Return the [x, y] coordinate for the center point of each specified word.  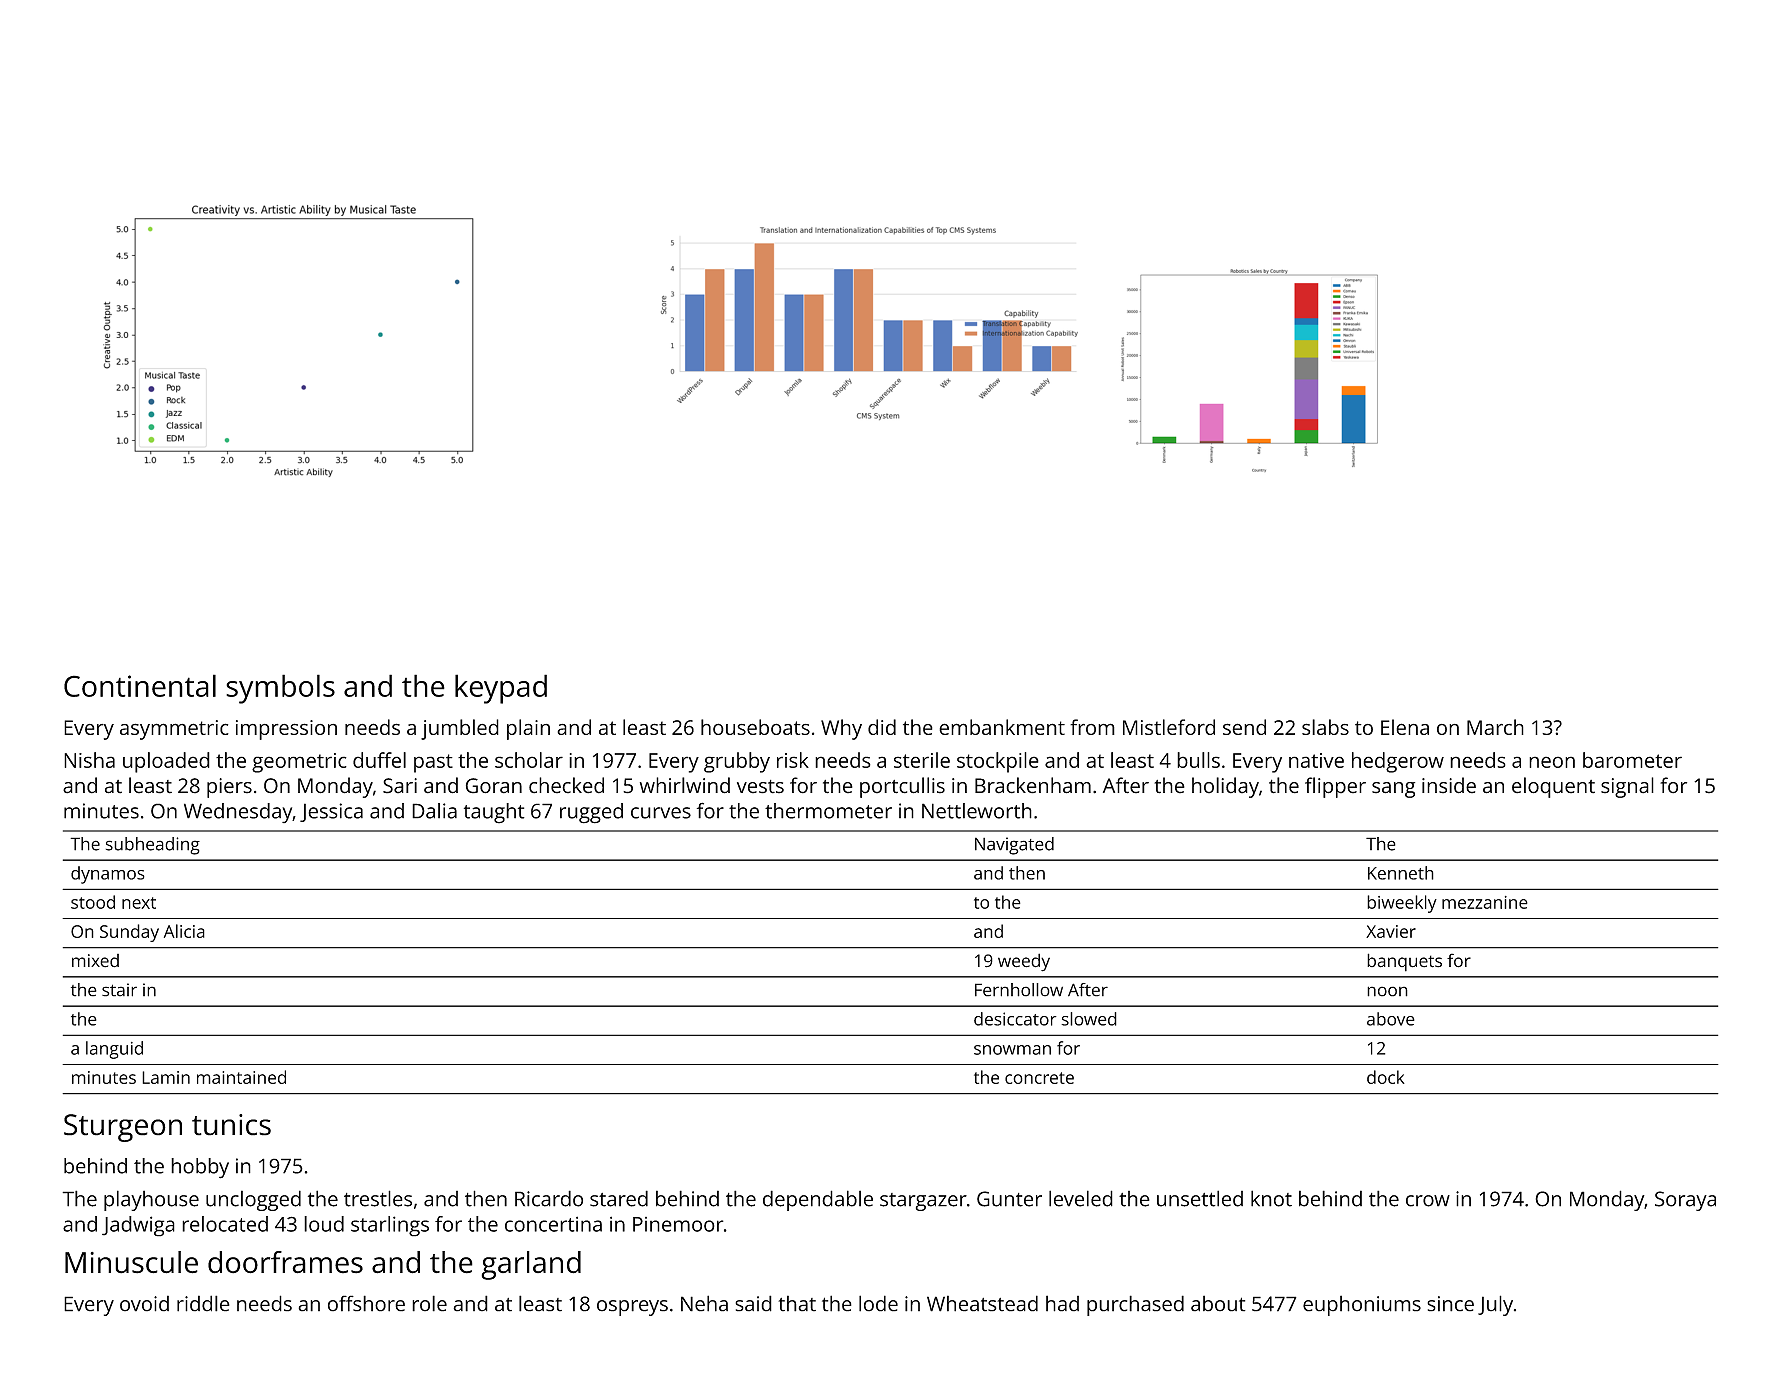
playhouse [151, 1200]
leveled [1081, 1198]
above [1391, 1019]
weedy [1024, 962]
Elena [1405, 727]
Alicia [184, 931]
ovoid [144, 1303]
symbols [280, 689]
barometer [1632, 760]
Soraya [1685, 1201]
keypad [501, 689]
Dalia [434, 811]
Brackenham [1033, 785]
